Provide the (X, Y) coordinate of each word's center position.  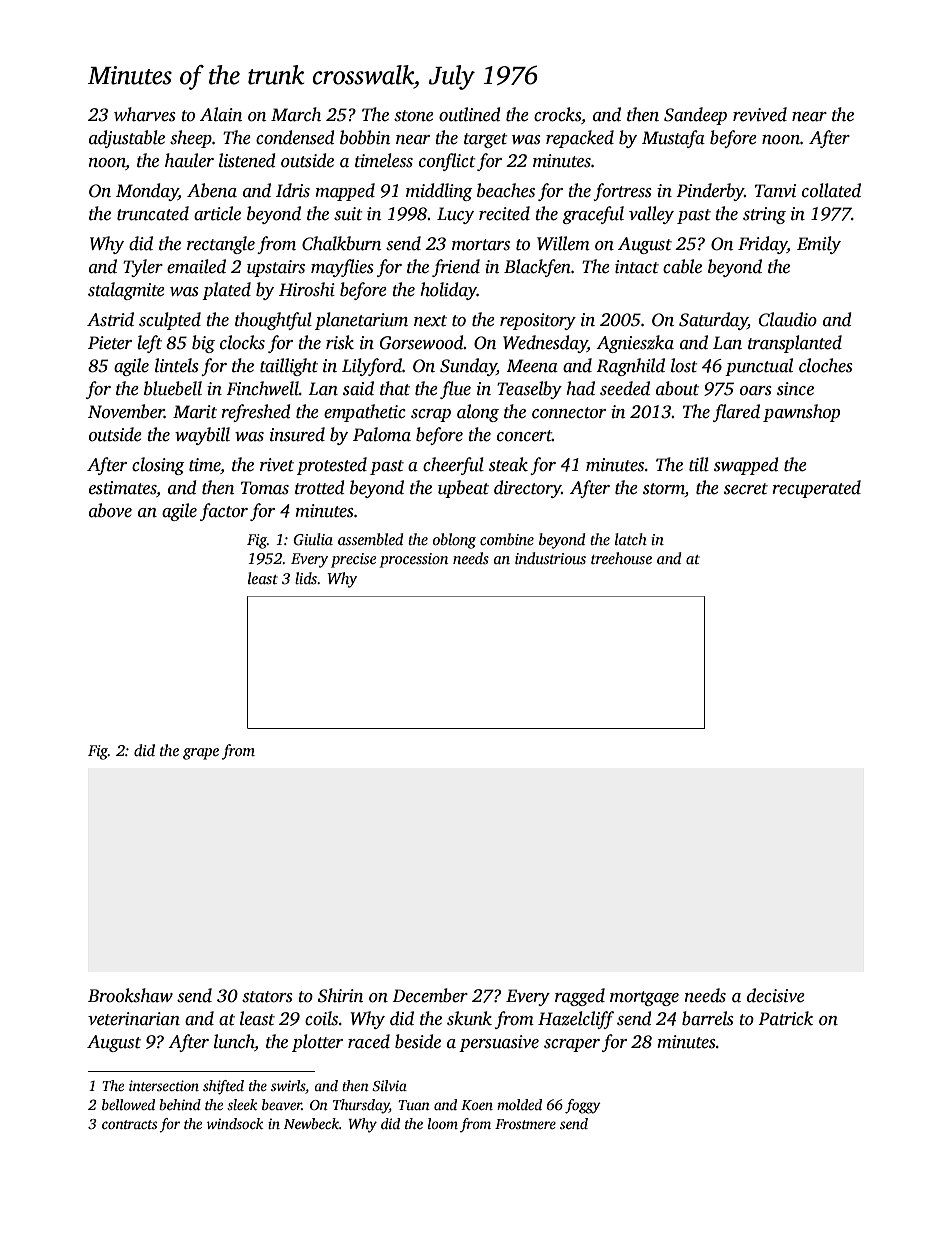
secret (746, 489)
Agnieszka (635, 344)
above (110, 510)
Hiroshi (307, 289)
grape (201, 754)
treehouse (621, 558)
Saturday (713, 321)
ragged (580, 997)
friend (456, 268)
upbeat (463, 489)
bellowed (128, 1104)
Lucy (455, 215)
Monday (147, 192)
